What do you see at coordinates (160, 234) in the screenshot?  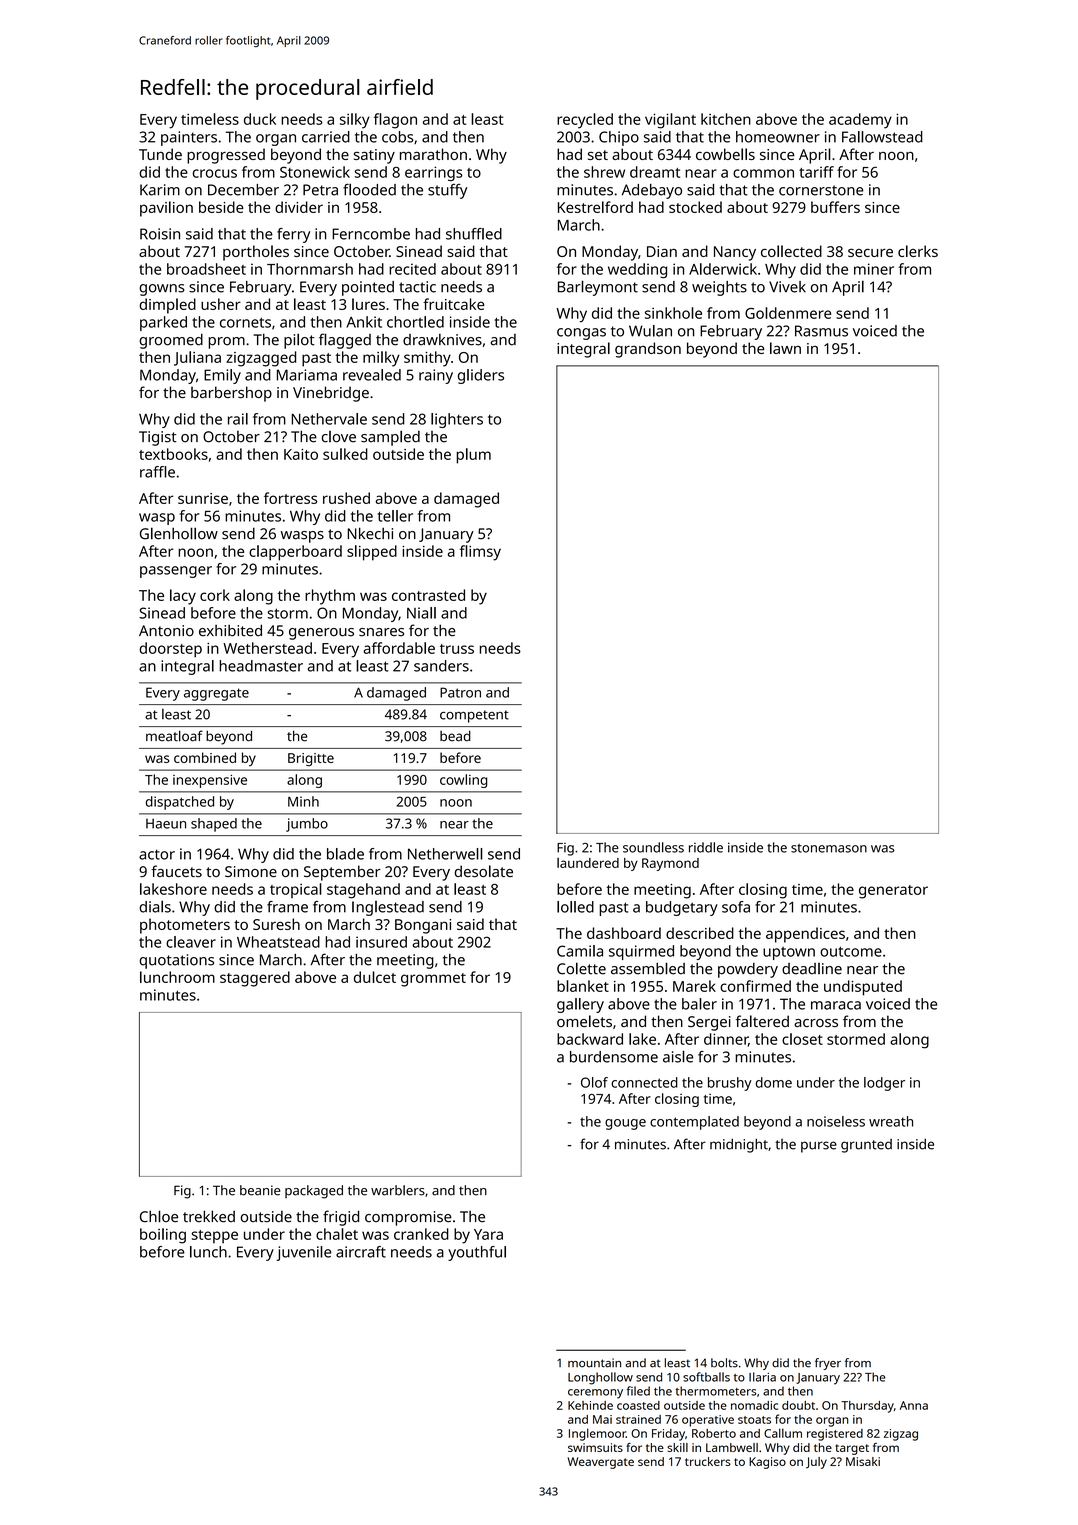 I see `Roisin` at bounding box center [160, 234].
